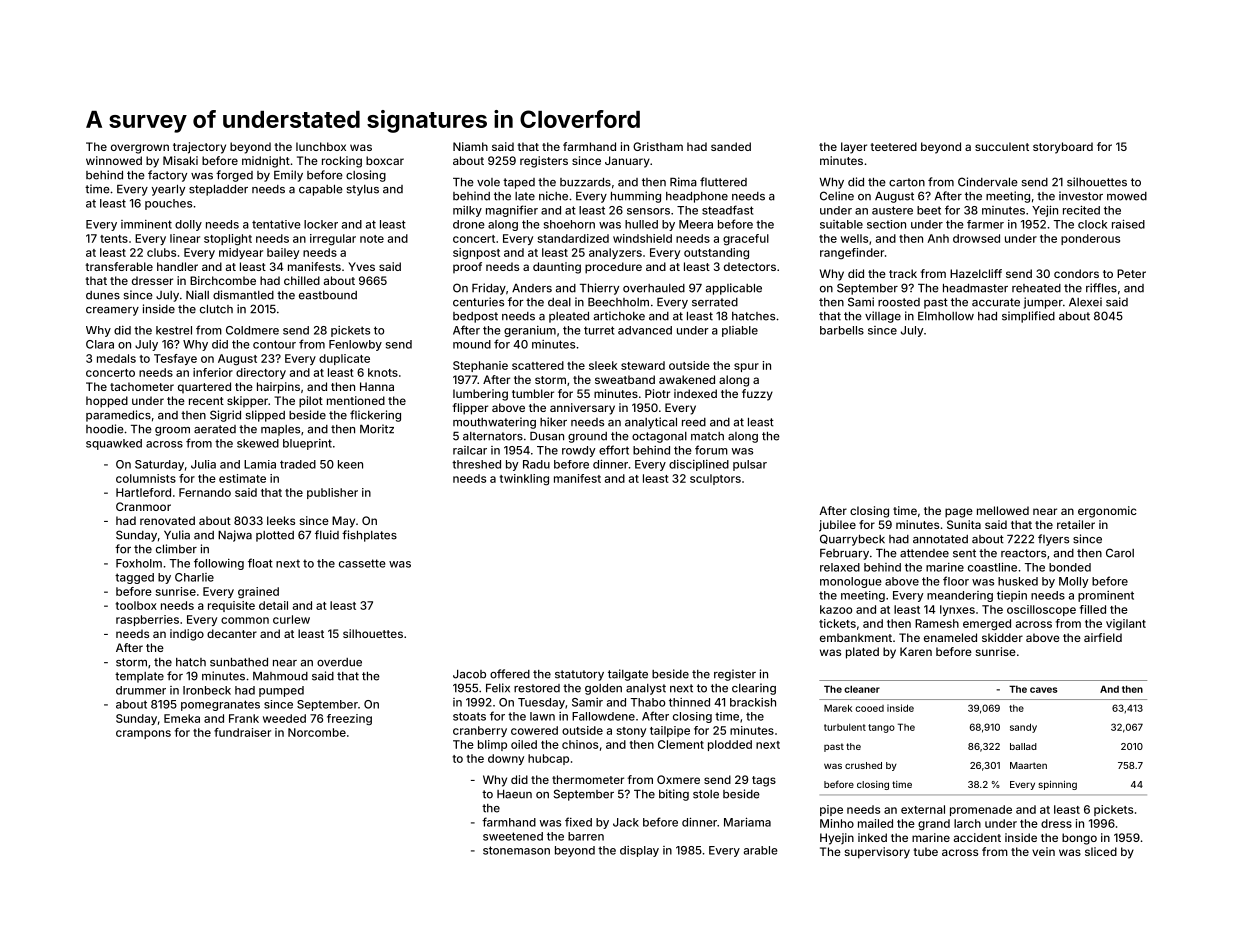  I want to click on storyboard, so click(1063, 148).
